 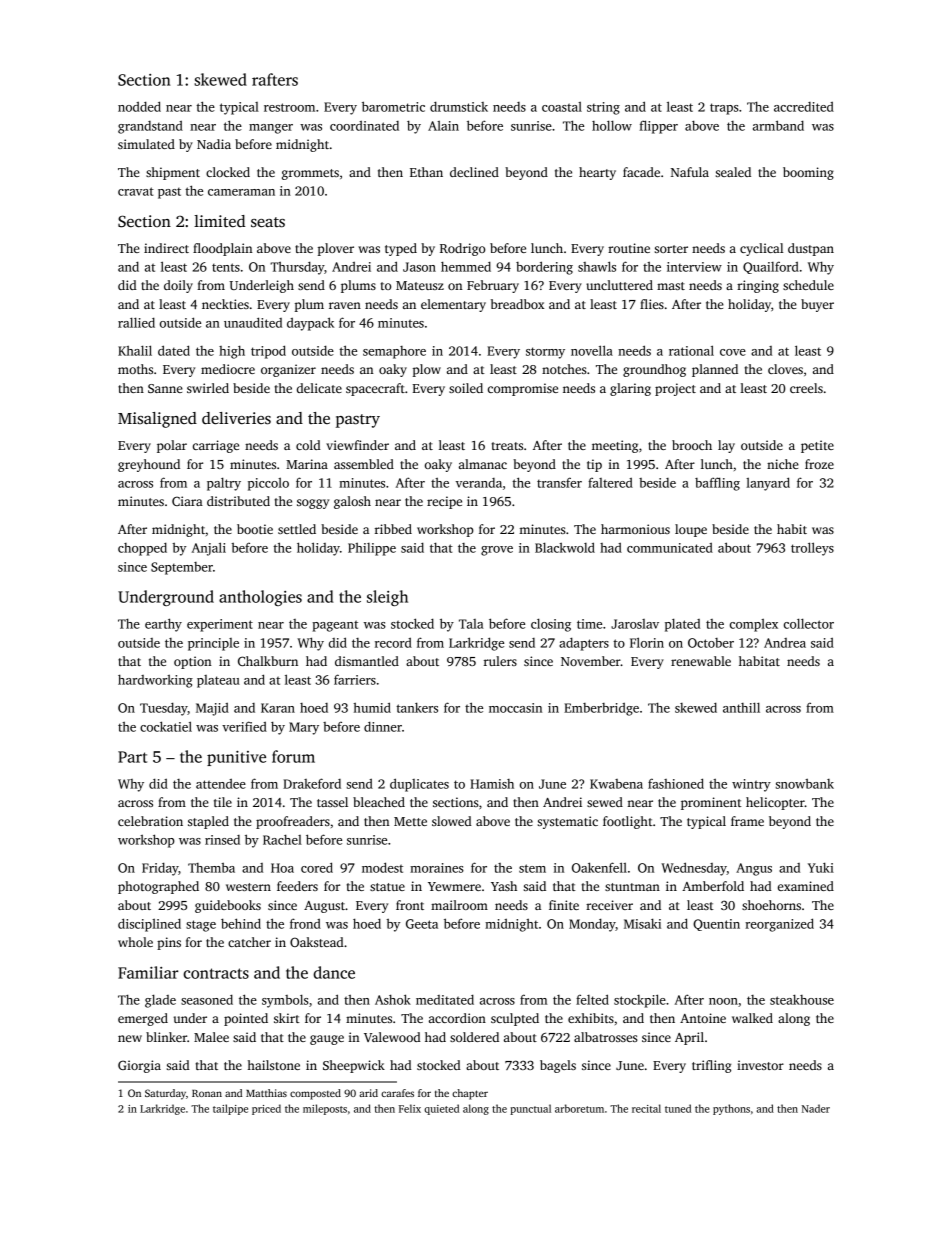 What do you see at coordinates (559, 482) in the screenshot?
I see `transfer` at bounding box center [559, 482].
